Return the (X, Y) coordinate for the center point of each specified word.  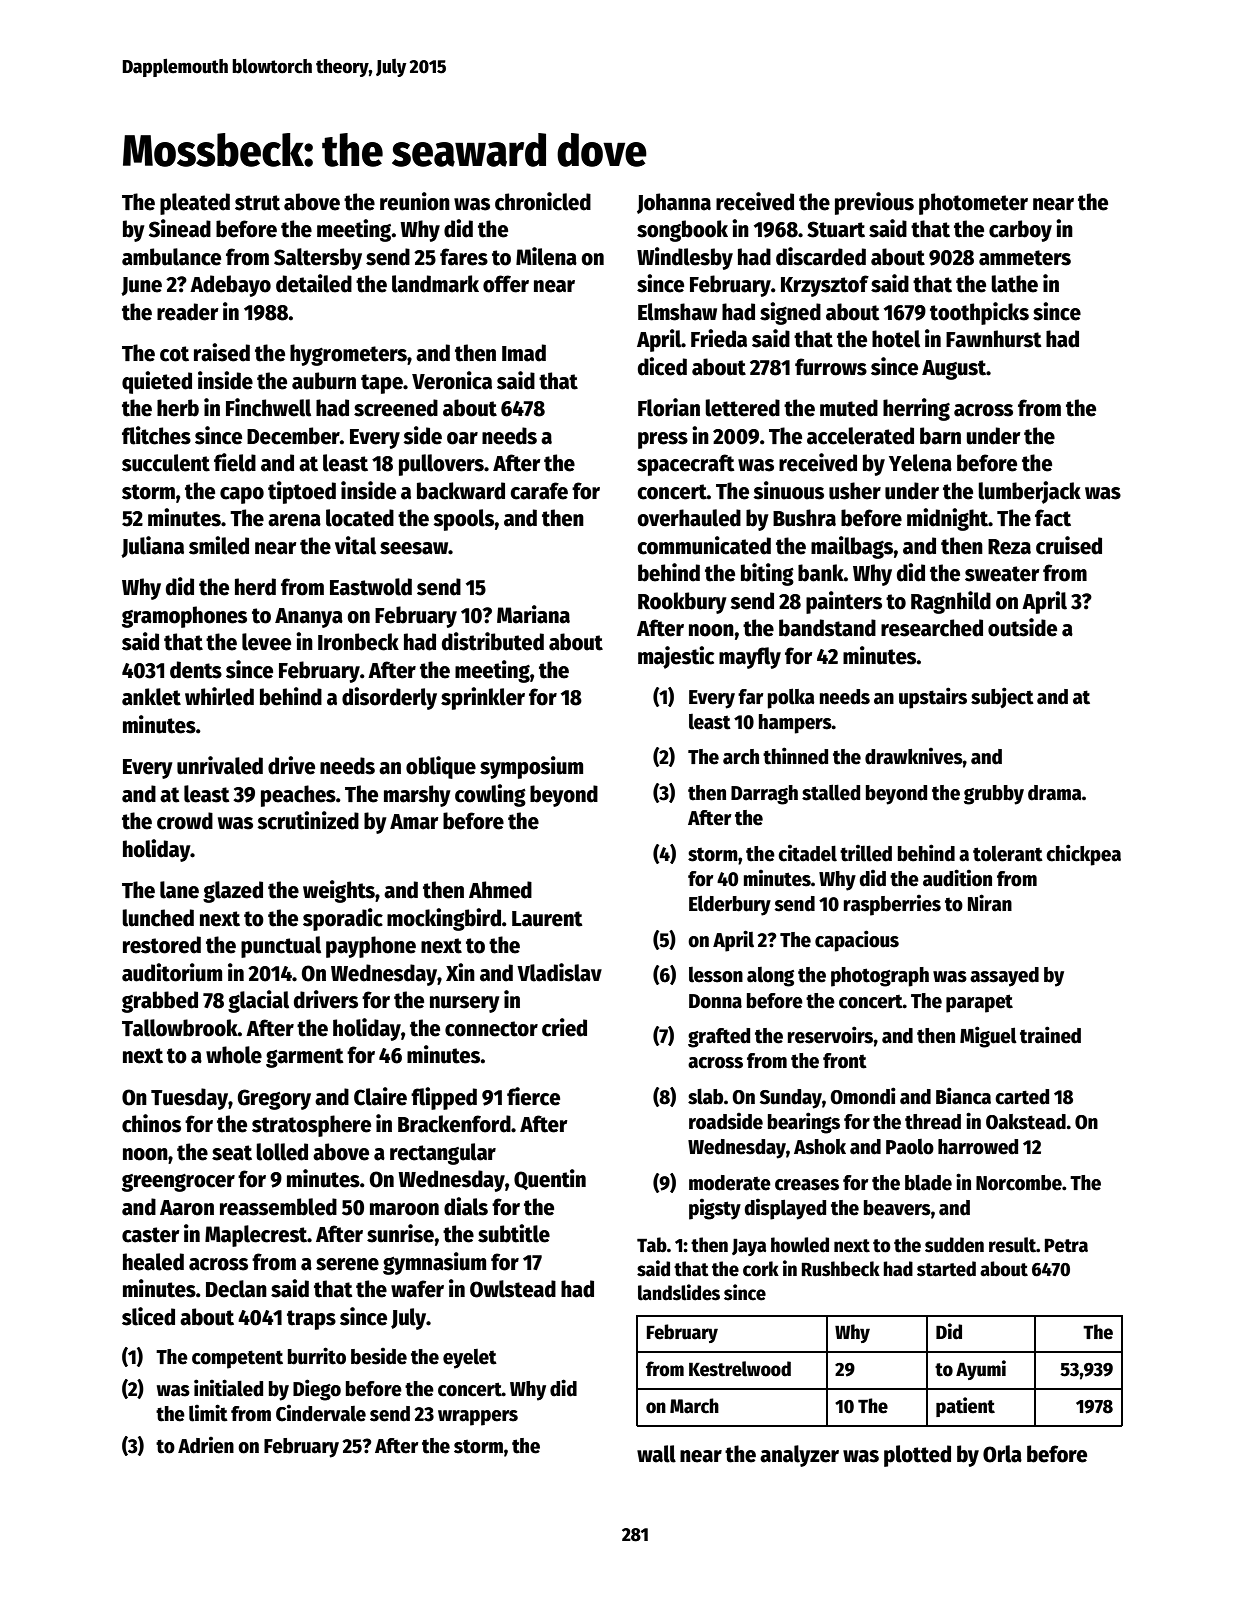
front (845, 1061)
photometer (973, 204)
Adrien (206, 1445)
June (141, 286)
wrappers (478, 1418)
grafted (719, 1038)
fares (464, 257)
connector (491, 1029)
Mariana (533, 614)
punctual (281, 947)
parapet (979, 1003)
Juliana (152, 547)
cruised (1069, 545)
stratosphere (311, 1126)
